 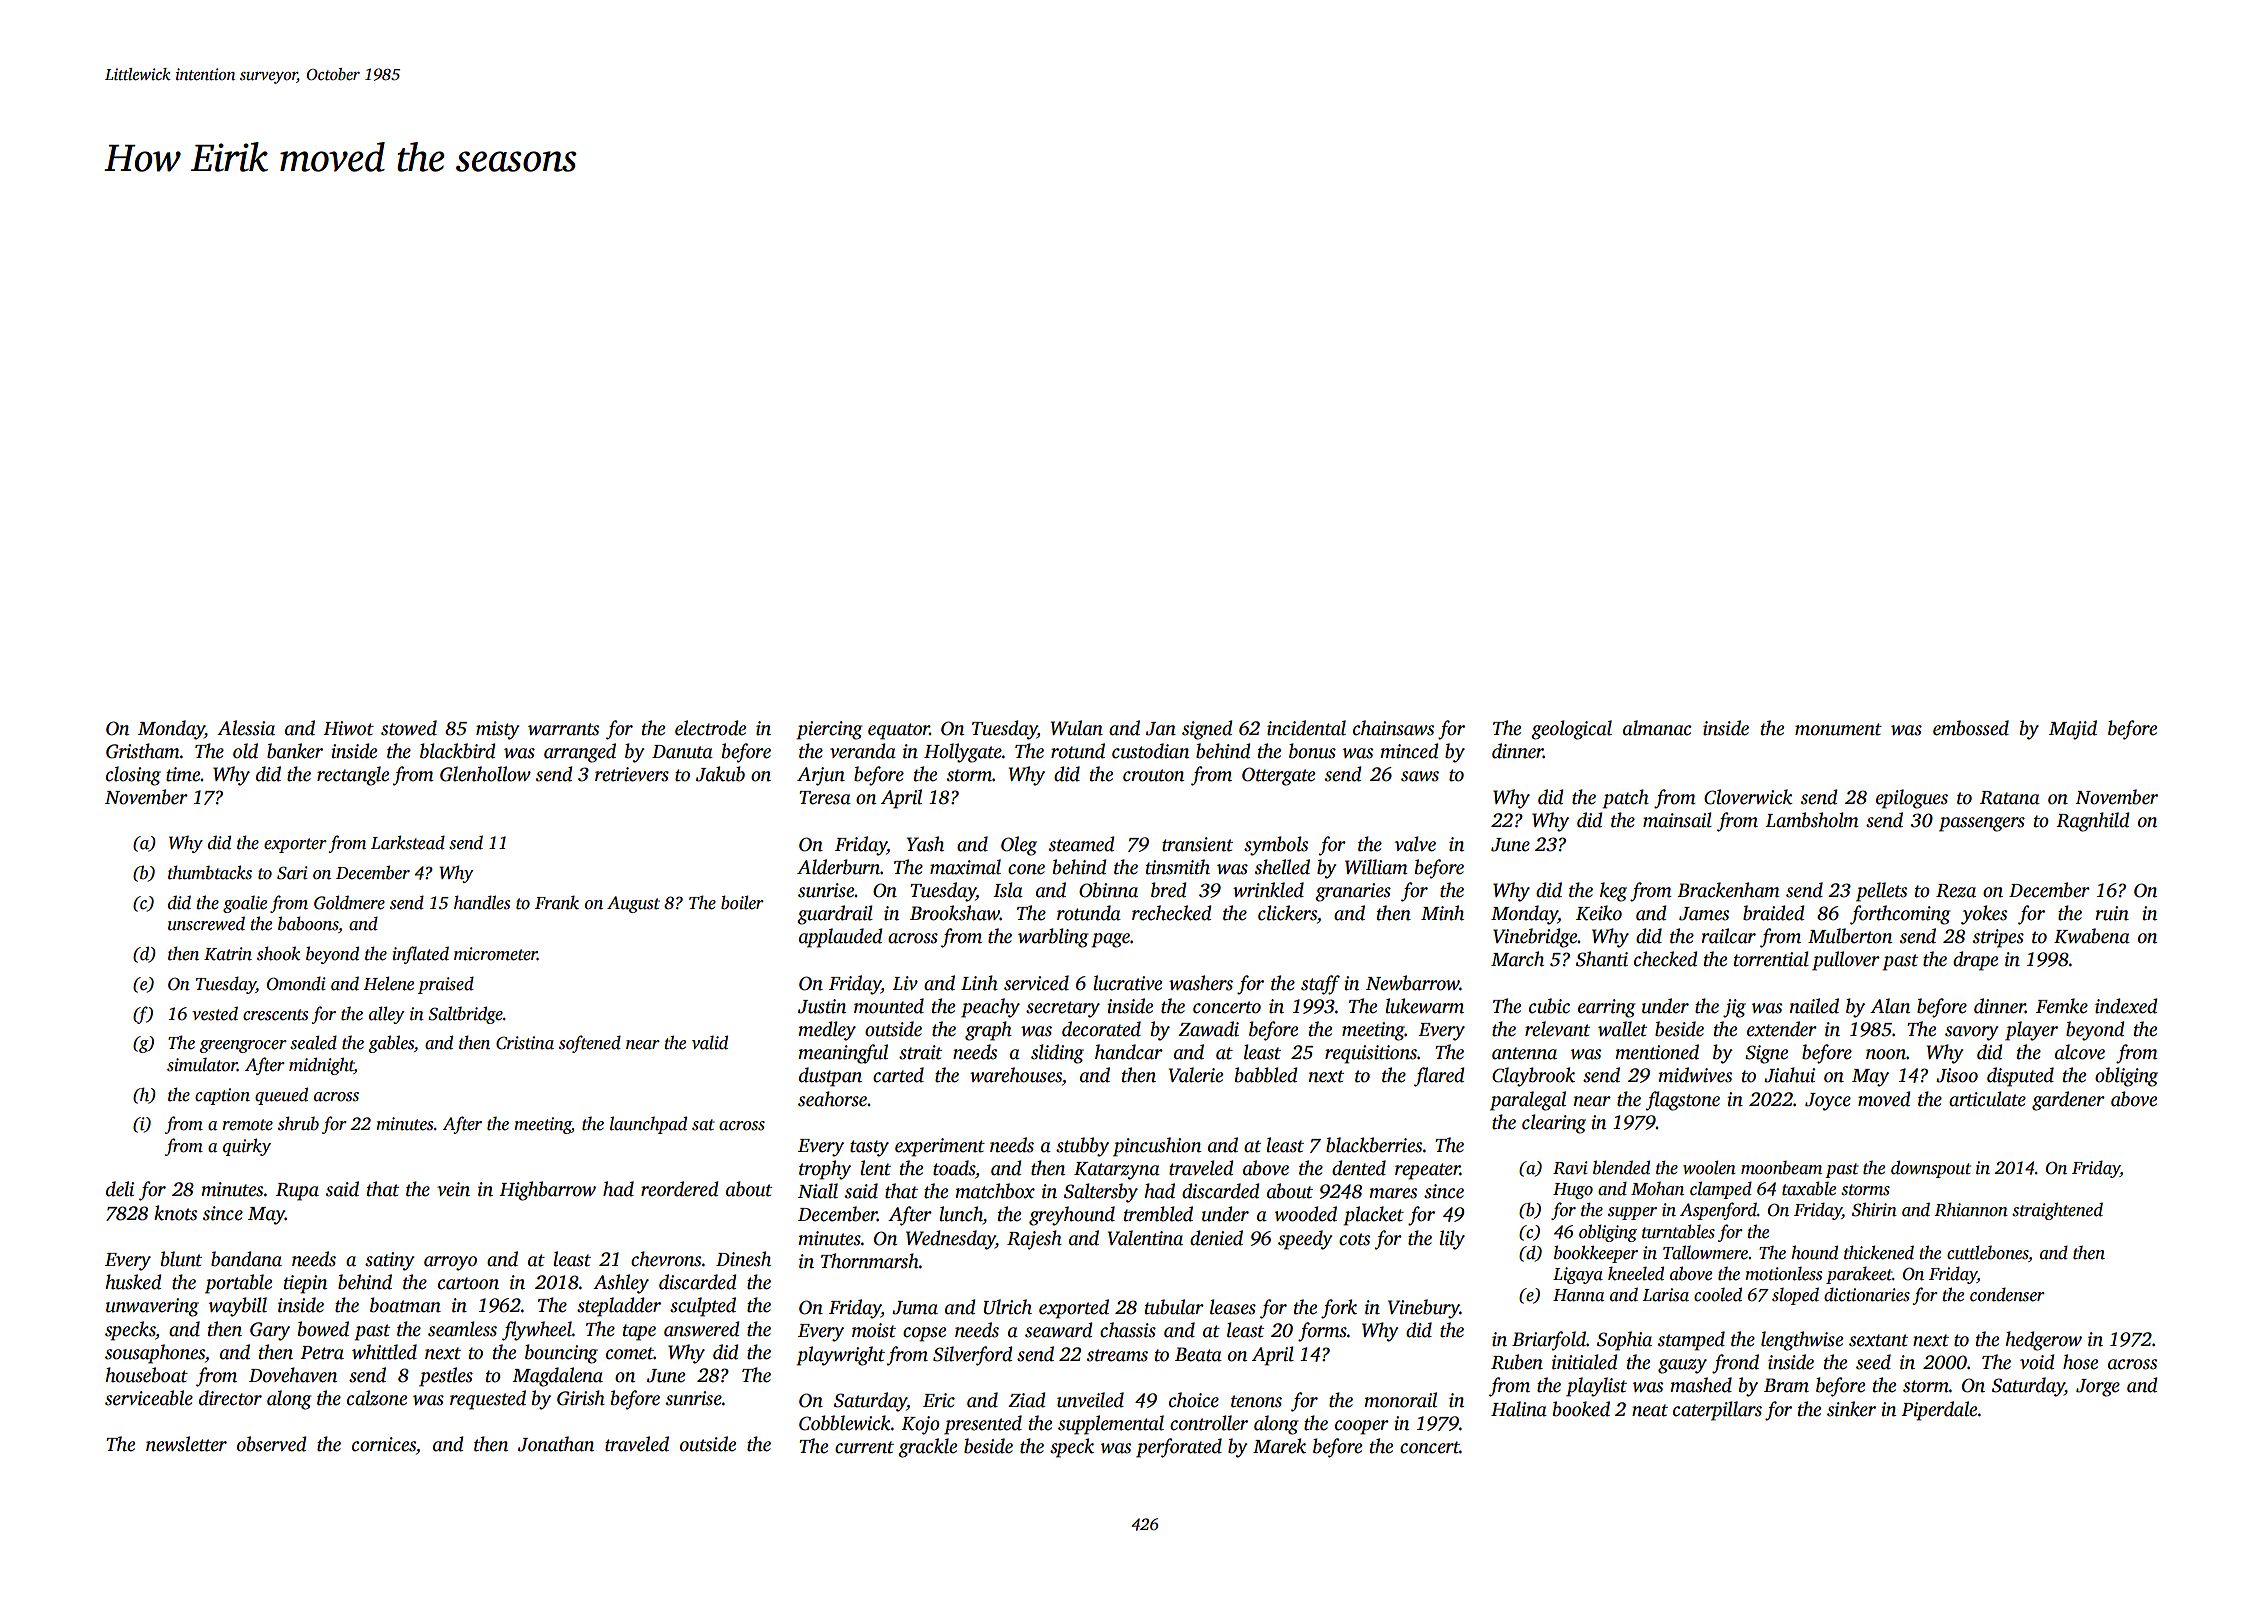 What do you see at coordinates (1838, 729) in the image?
I see `monument` at bounding box center [1838, 729].
